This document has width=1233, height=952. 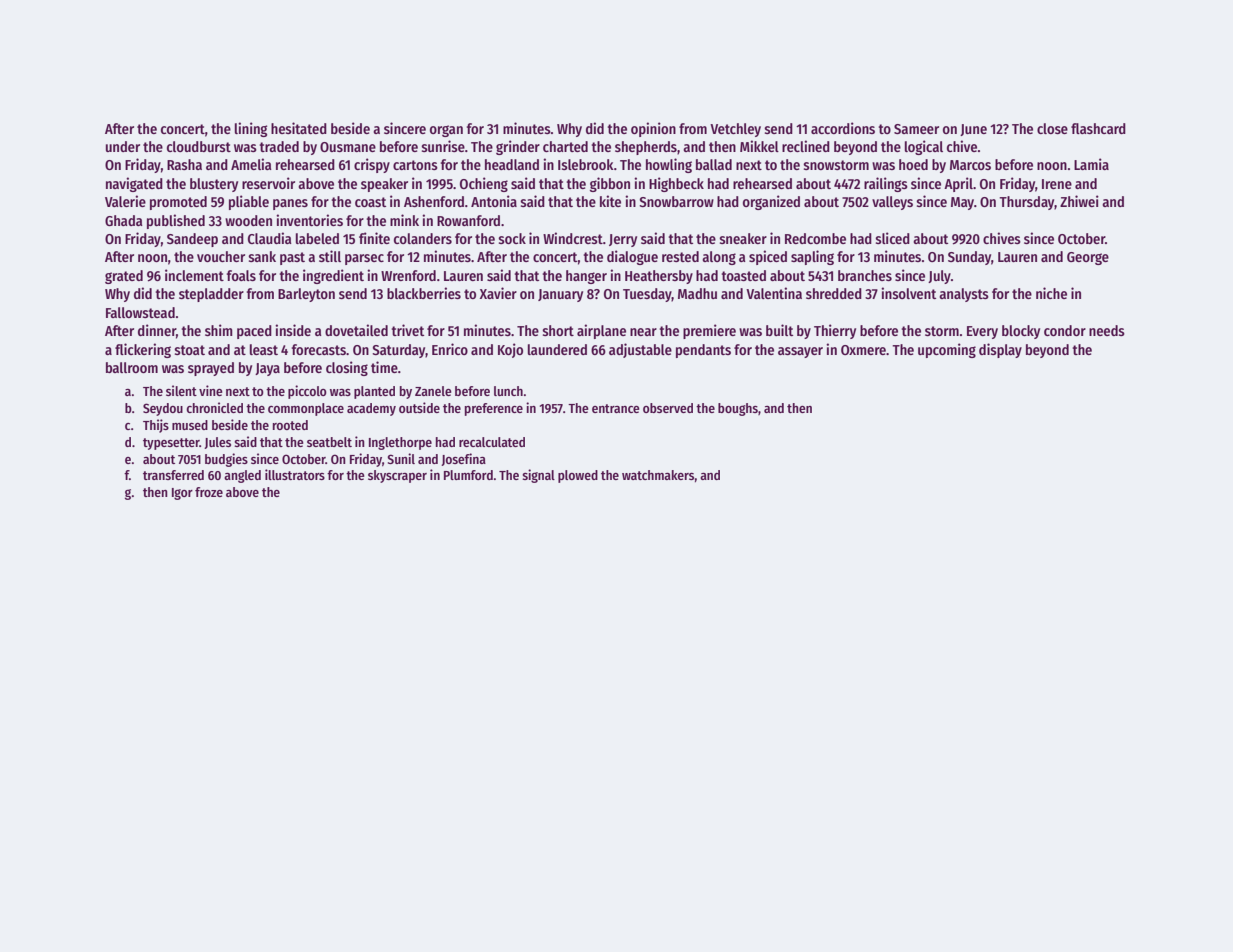 I want to click on George, so click(x=1088, y=258).
